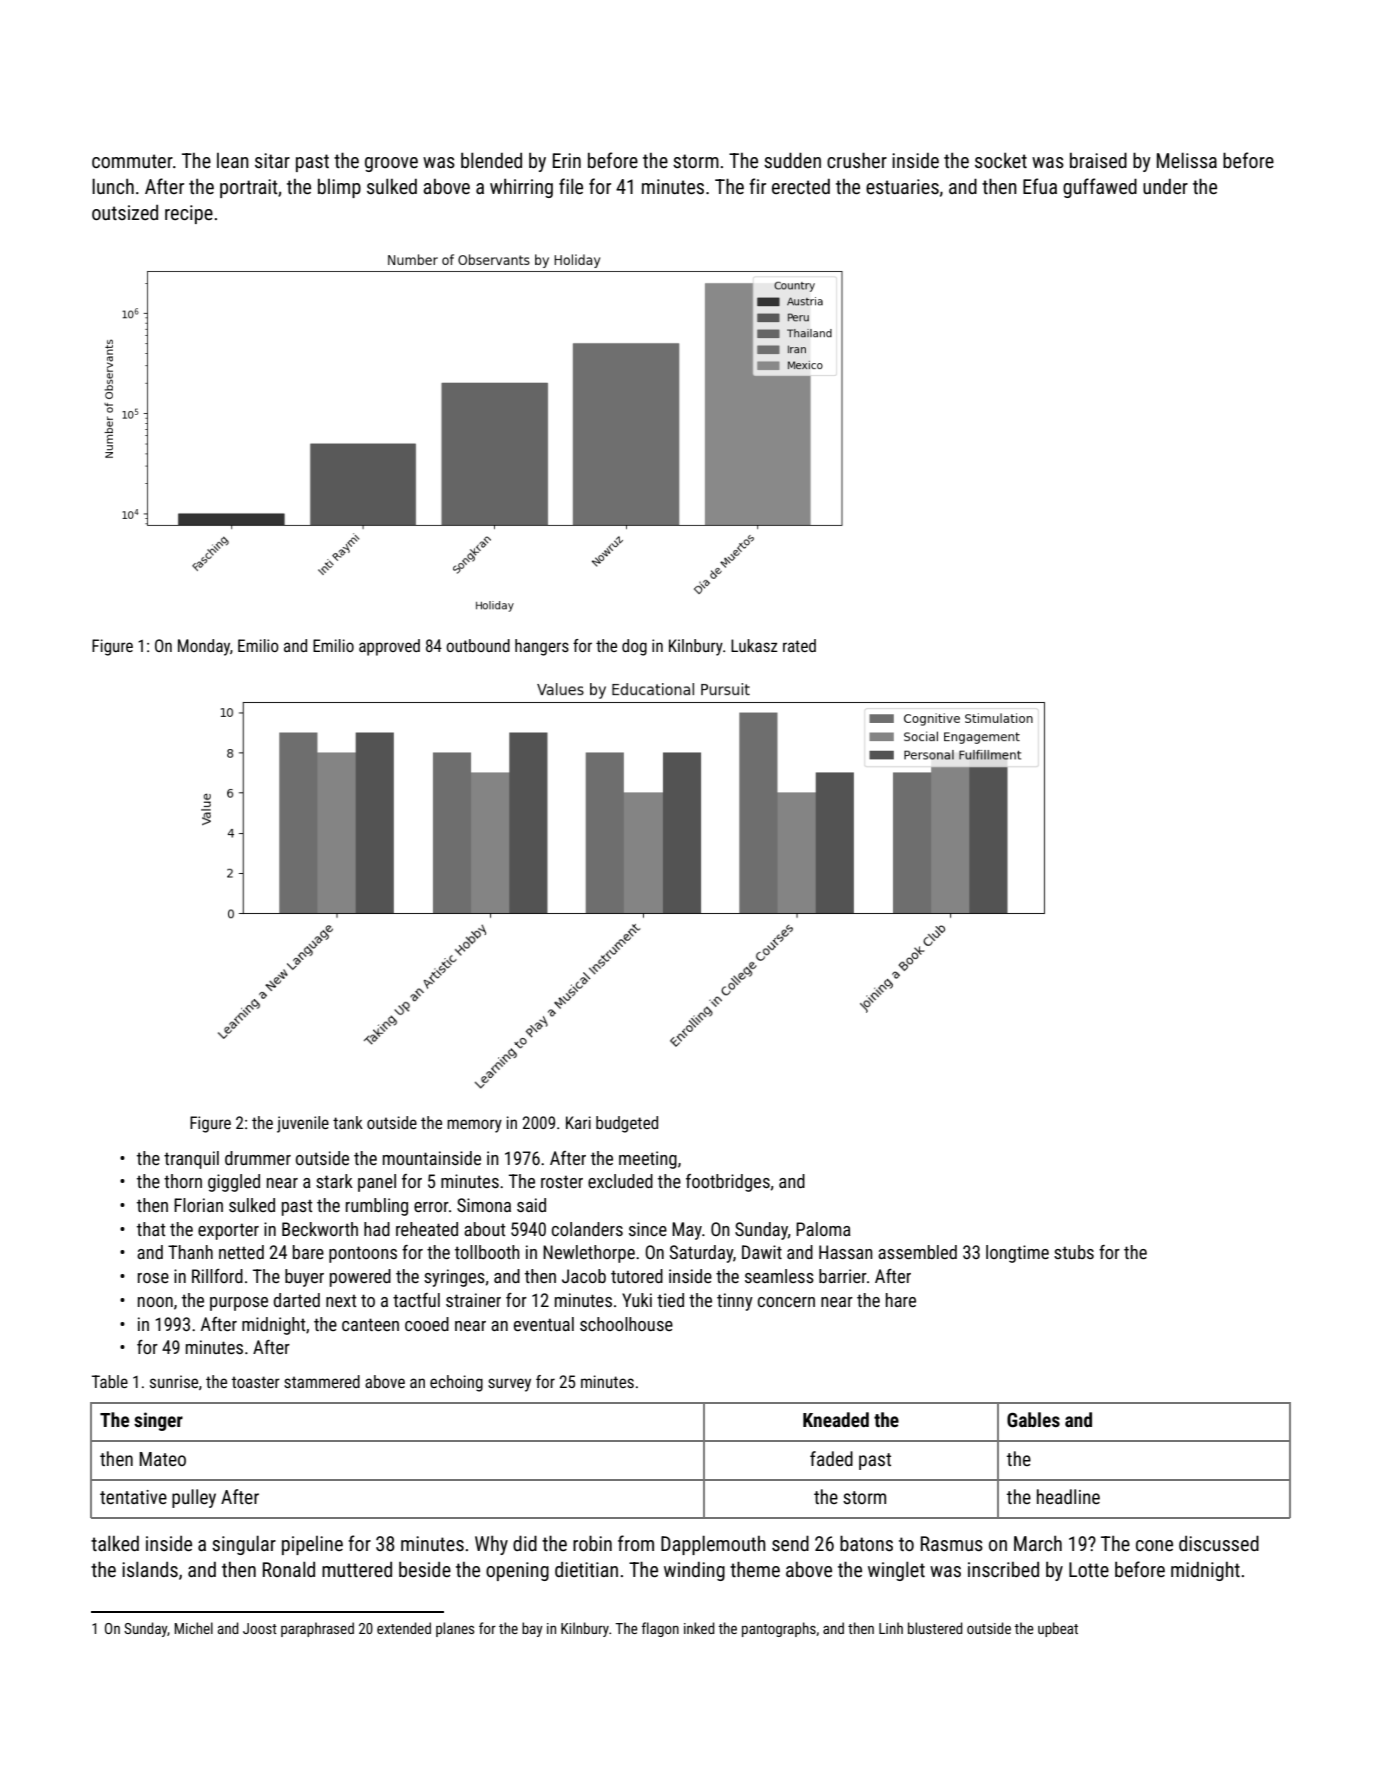  Describe the element at coordinates (1074, 1252) in the page. I see `stubs` at that location.
